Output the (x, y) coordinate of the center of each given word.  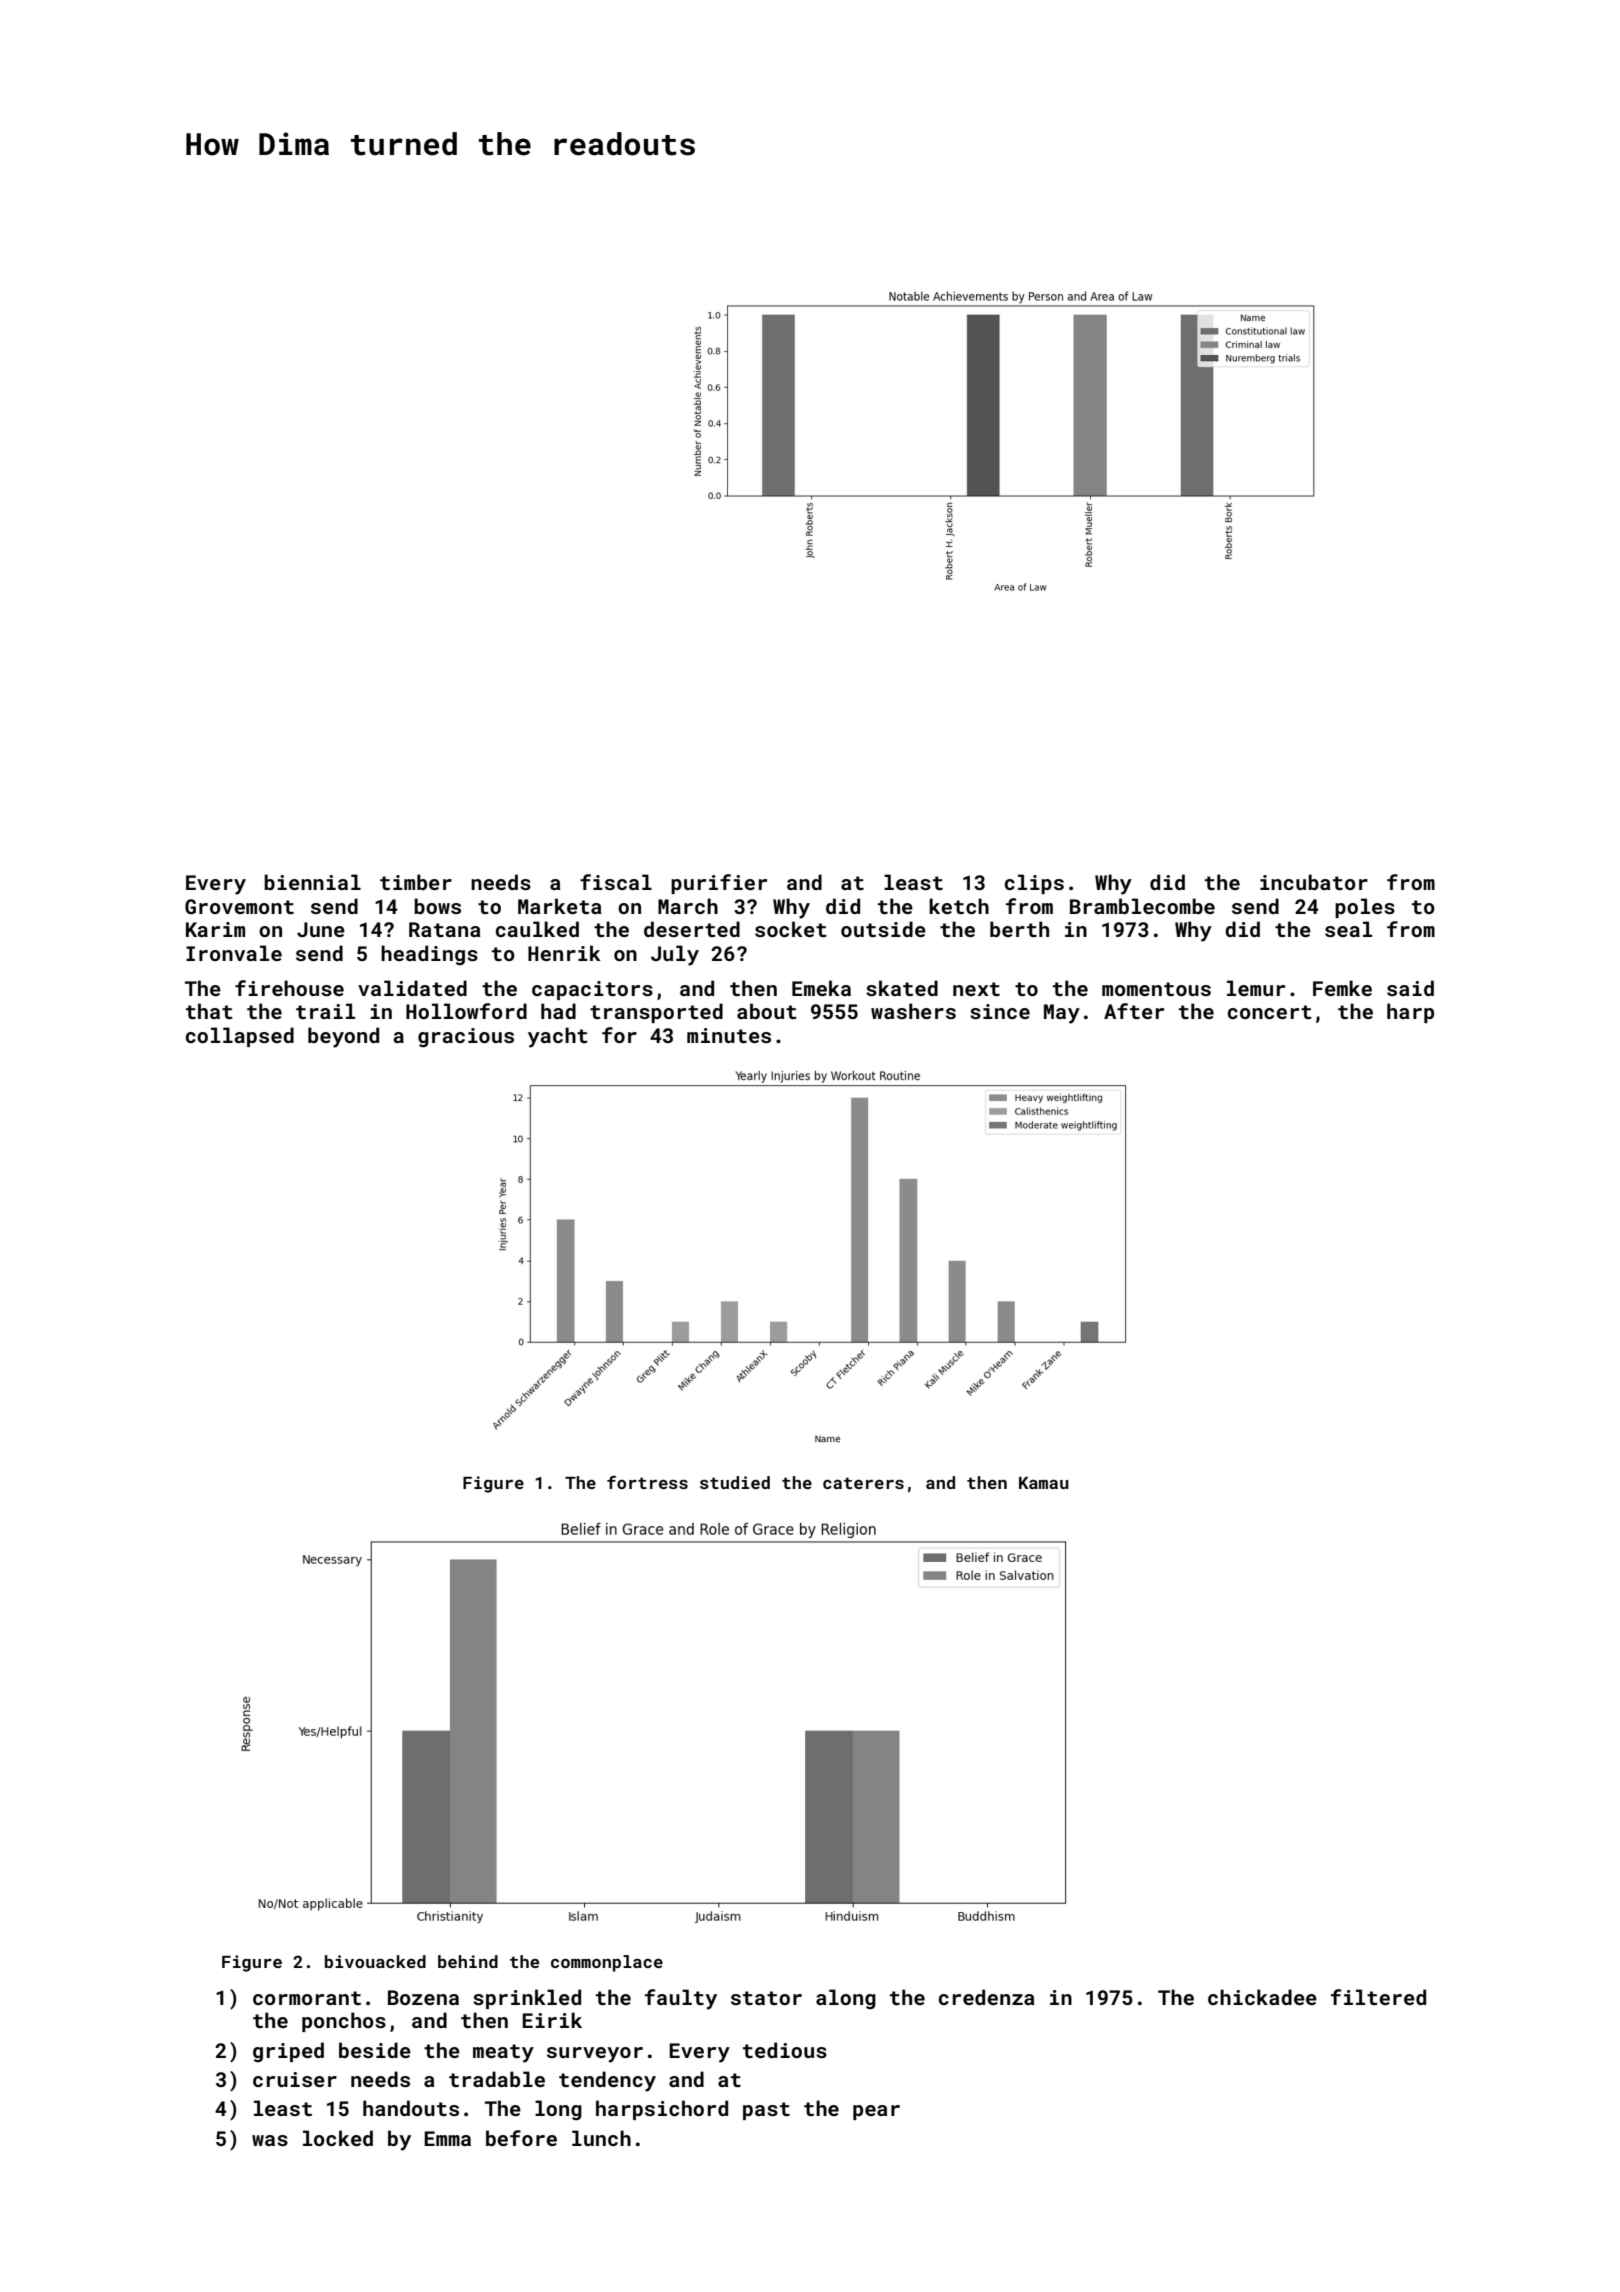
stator (766, 1998)
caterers (863, 1483)
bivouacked (375, 1961)
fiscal (616, 882)
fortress (647, 1482)
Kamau (1044, 1483)
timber (416, 882)
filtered (1378, 1997)
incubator (1314, 882)
